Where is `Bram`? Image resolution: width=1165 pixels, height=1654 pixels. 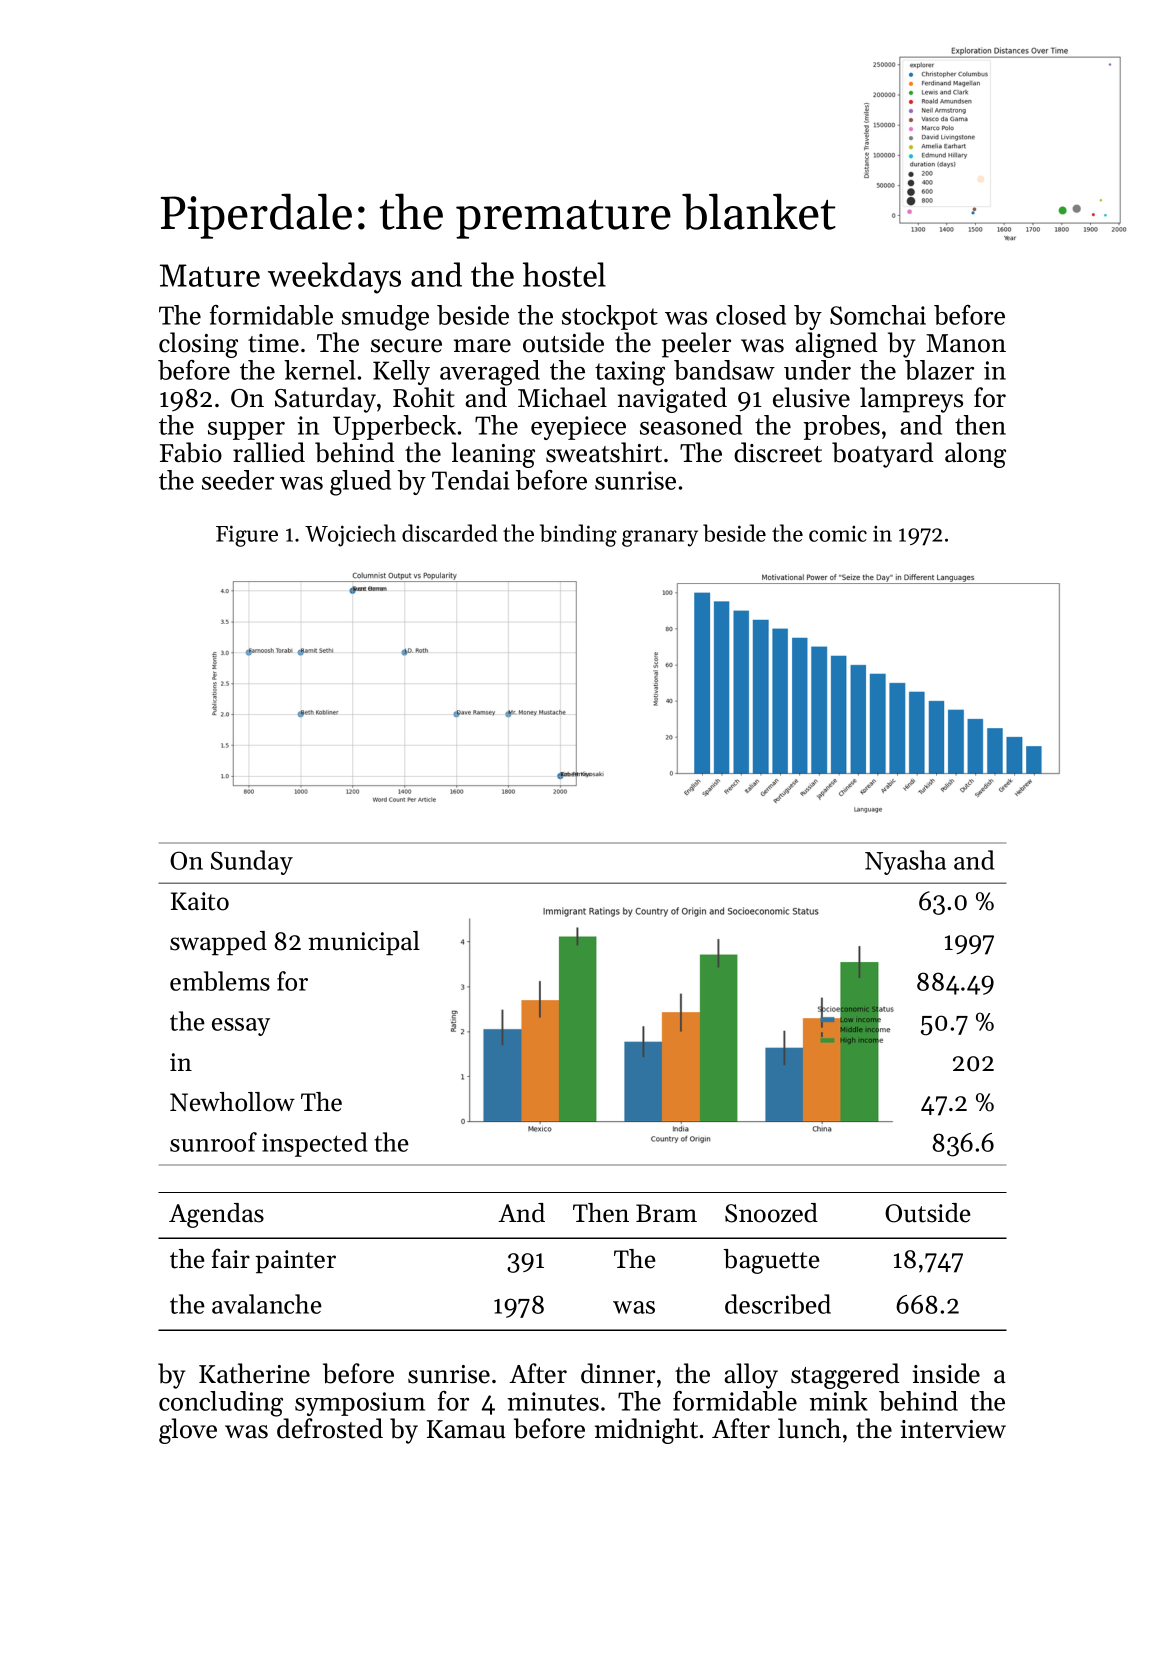 Bram is located at coordinates (666, 1213).
